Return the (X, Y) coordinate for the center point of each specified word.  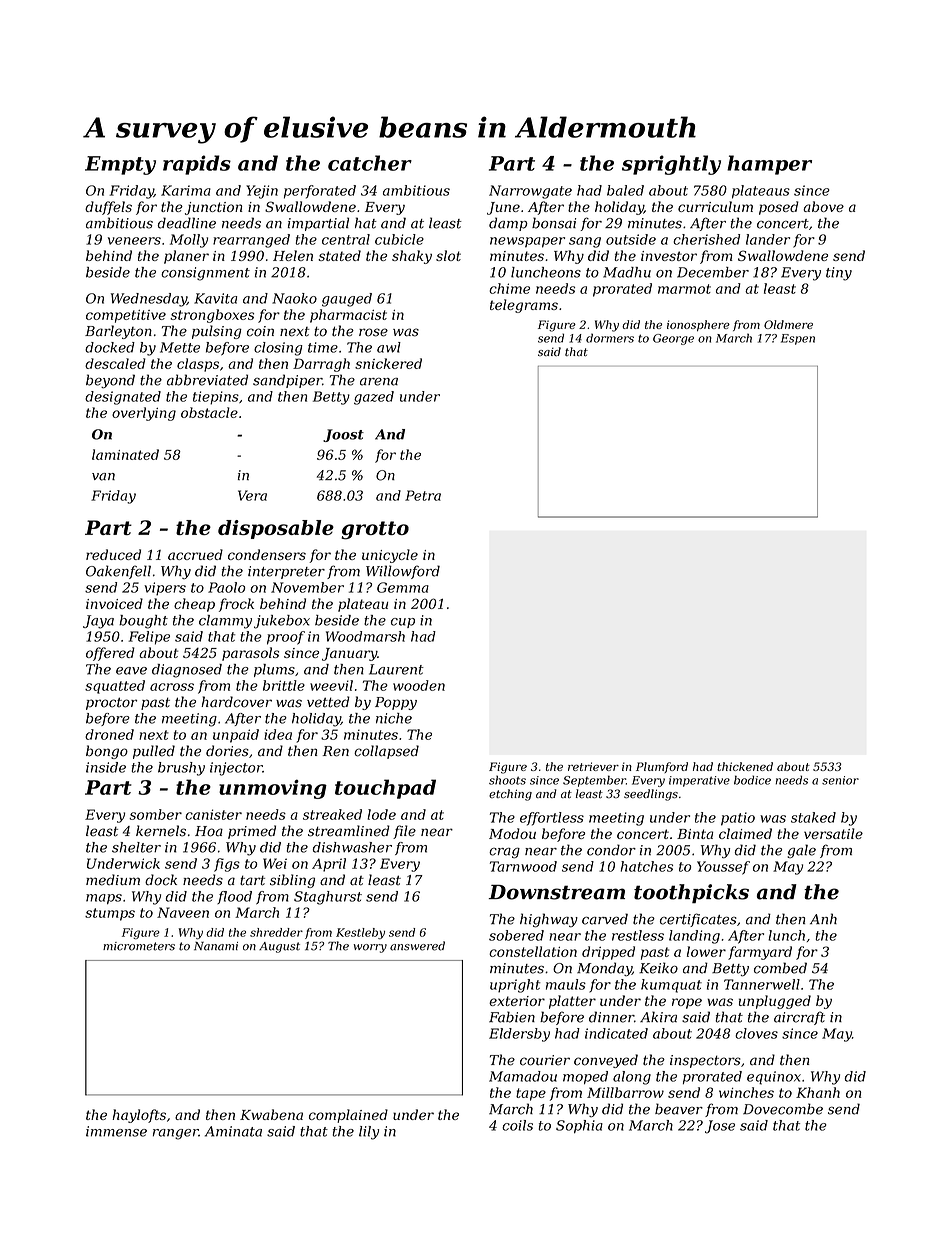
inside (106, 767)
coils (517, 1125)
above (823, 206)
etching (510, 795)
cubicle (399, 239)
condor (611, 850)
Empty (120, 165)
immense (116, 1131)
